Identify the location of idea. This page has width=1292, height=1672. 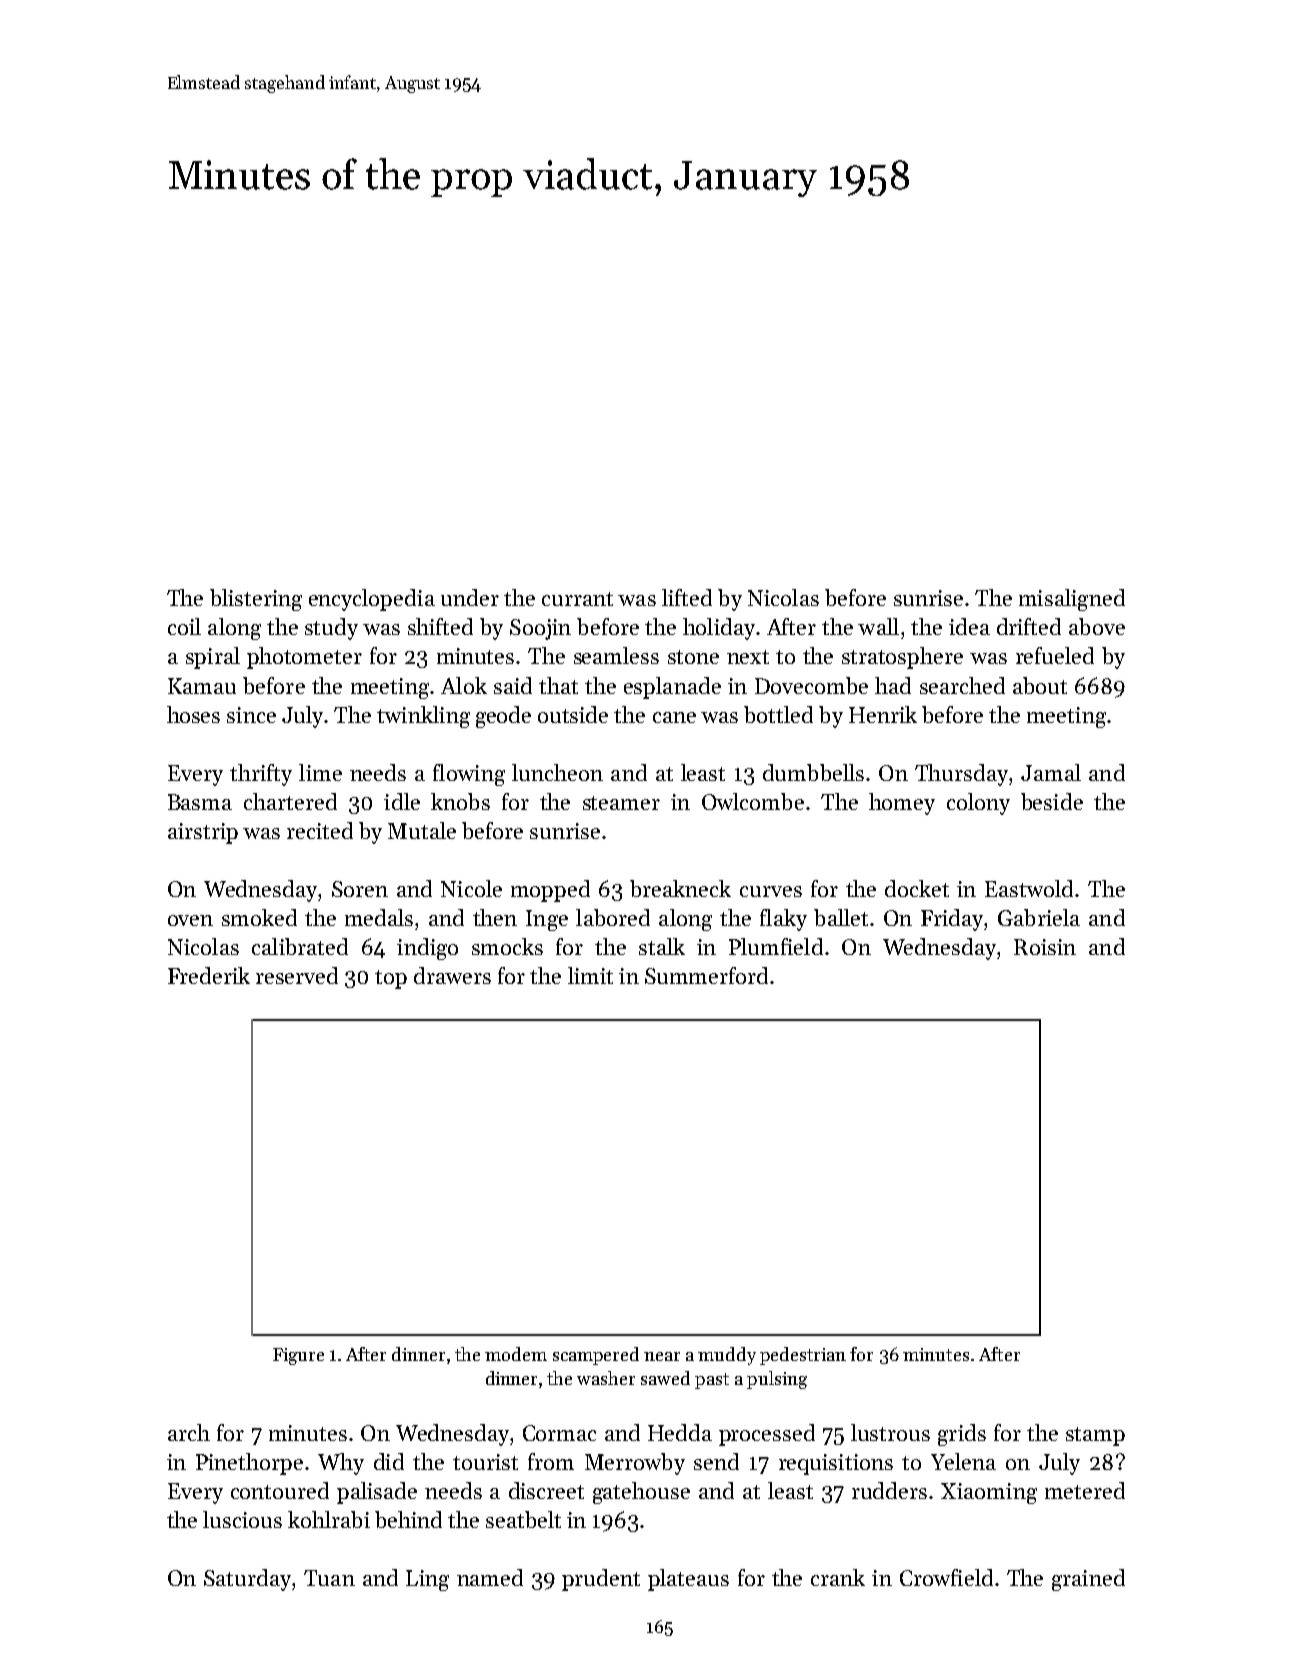
(969, 626).
